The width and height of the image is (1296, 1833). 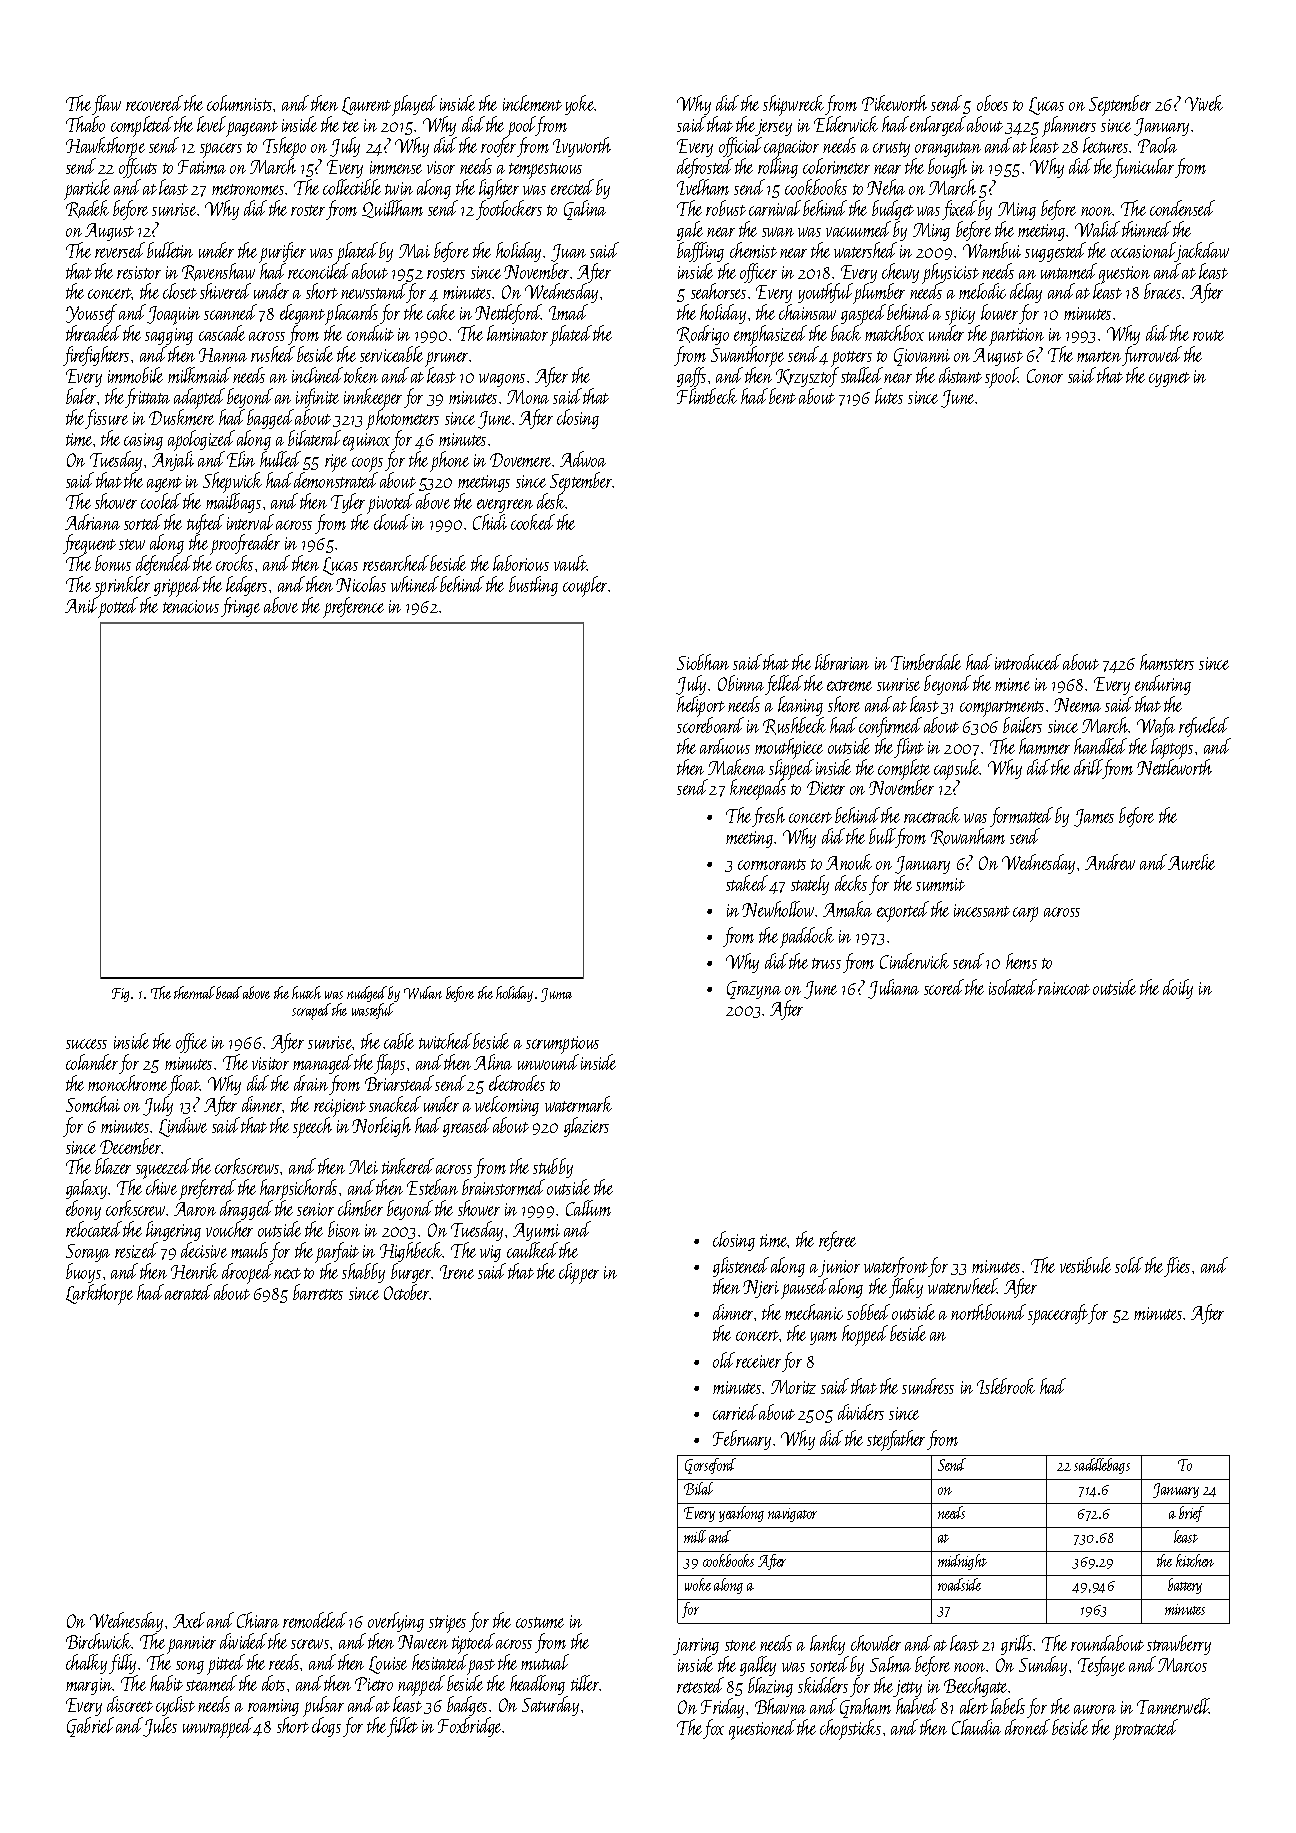 I want to click on shore, so click(x=844, y=704).
